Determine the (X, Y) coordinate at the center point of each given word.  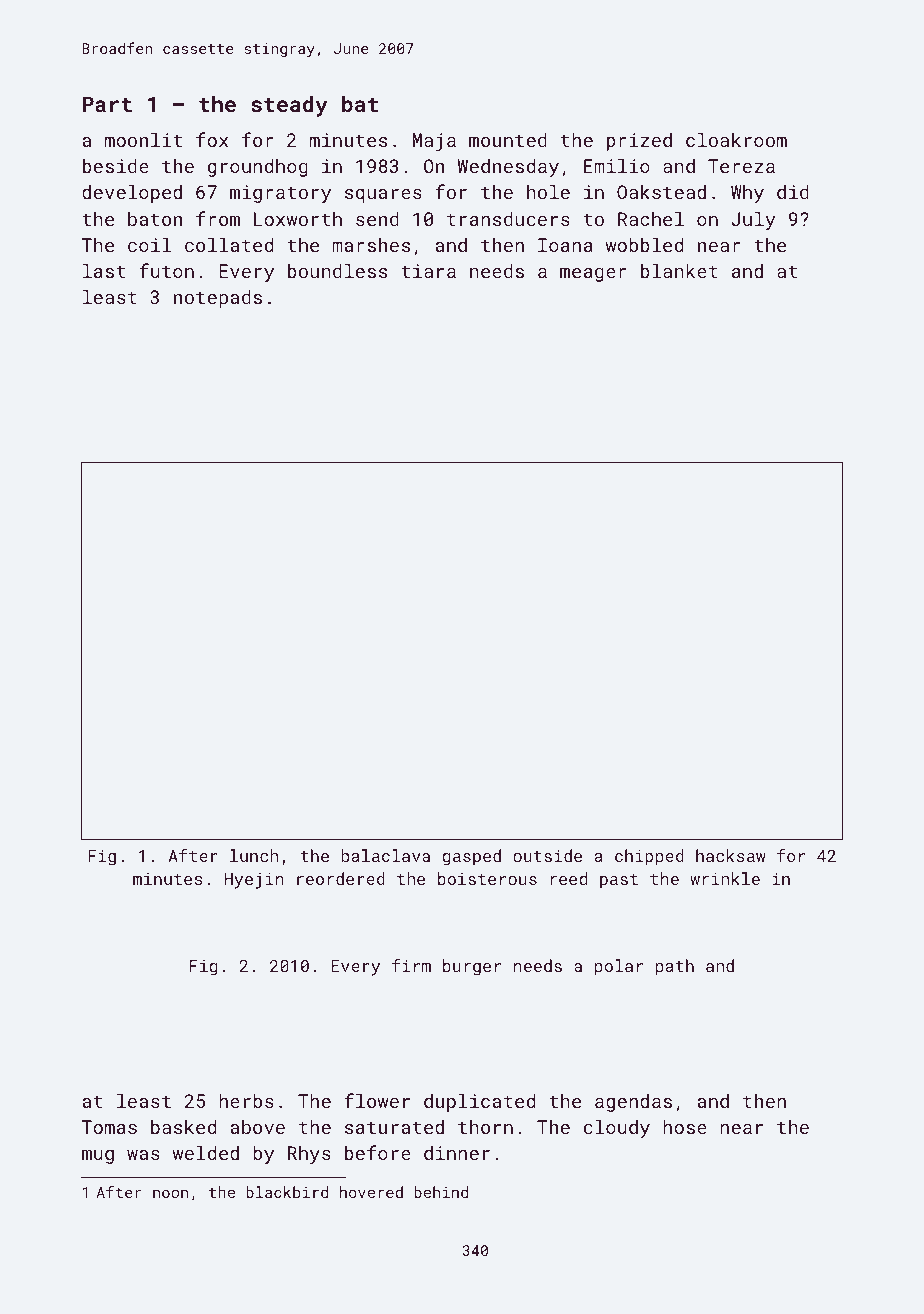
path (675, 967)
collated (229, 245)
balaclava (385, 855)
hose (685, 1127)
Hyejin (254, 881)
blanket (679, 271)
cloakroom (736, 140)
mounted (508, 140)
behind (441, 1192)
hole (548, 192)
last (104, 271)
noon (170, 1193)
